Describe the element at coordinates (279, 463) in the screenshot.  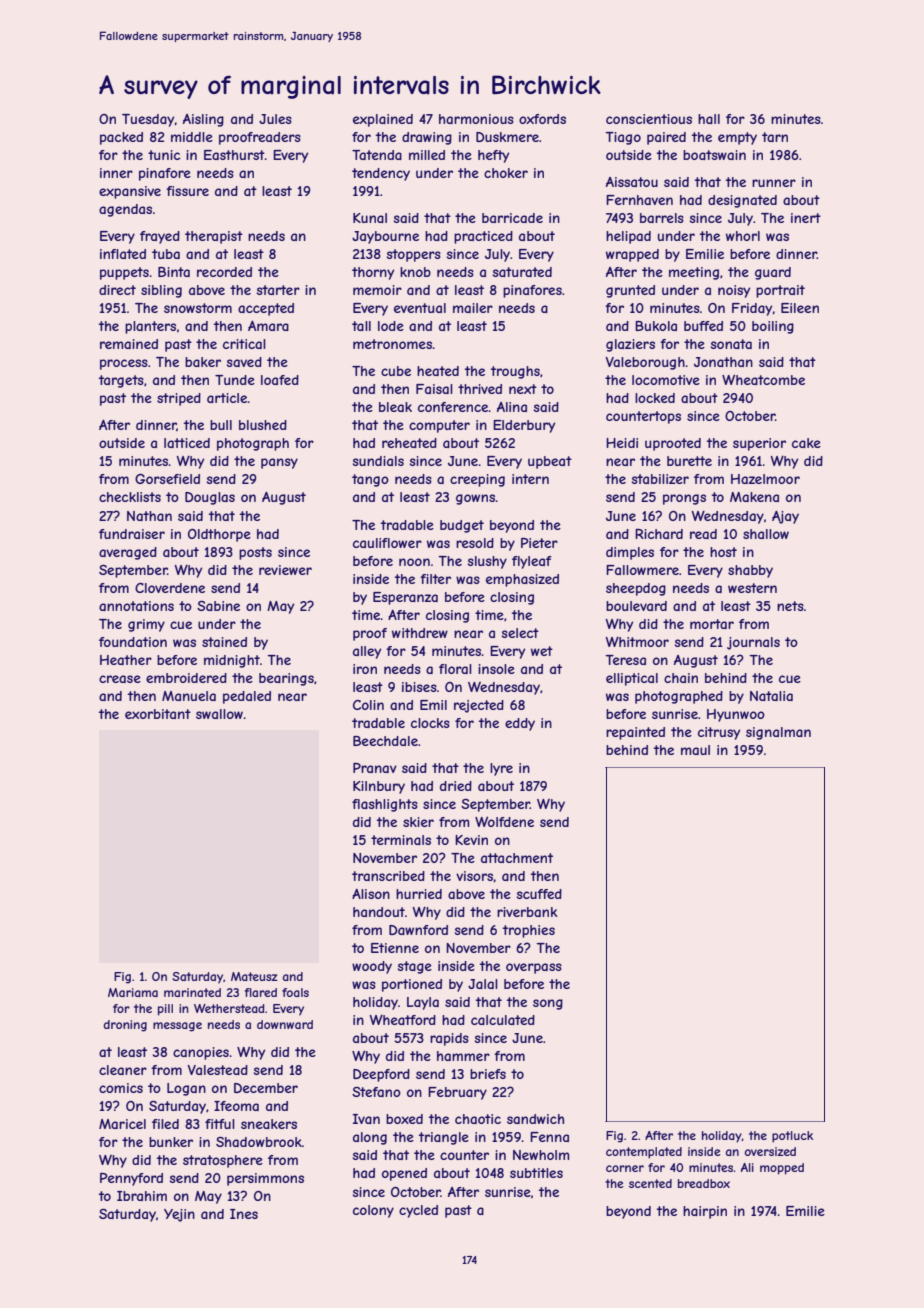
I see `pansy` at that location.
